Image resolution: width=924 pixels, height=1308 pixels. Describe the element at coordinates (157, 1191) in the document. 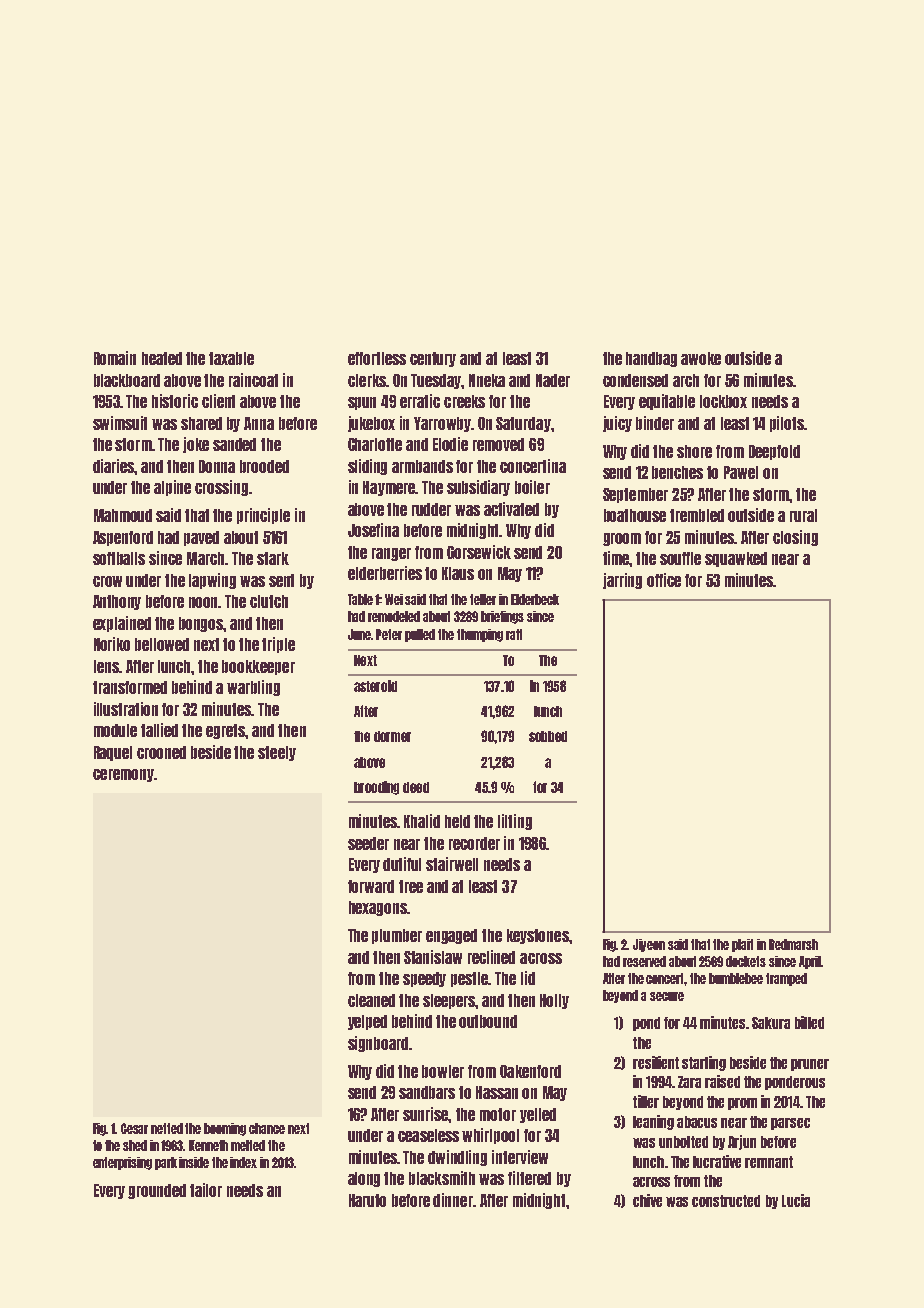

I see `grounded` at that location.
